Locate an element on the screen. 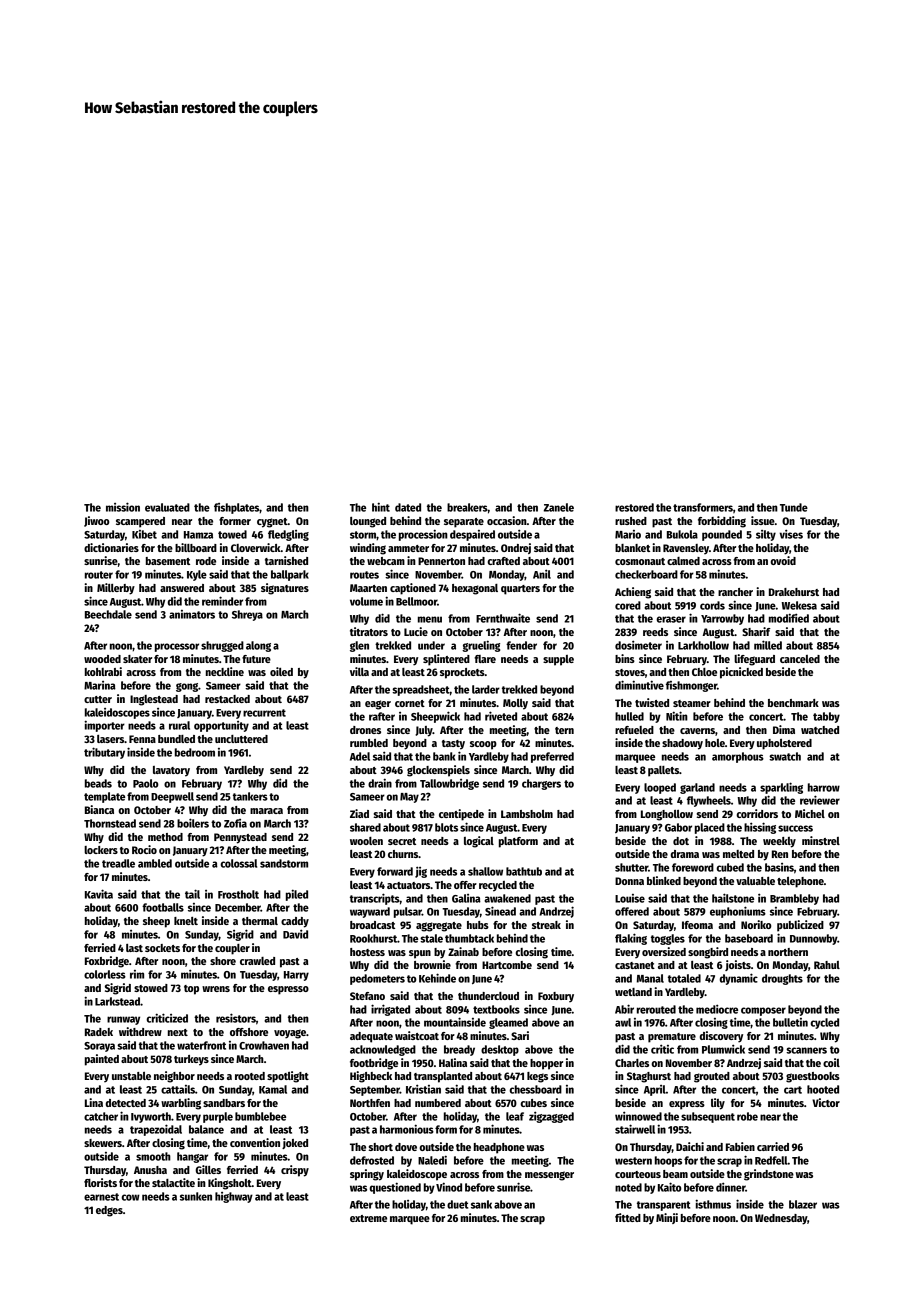 The height and width of the screenshot is (1308, 924). chargers is located at coordinates (541, 784).
